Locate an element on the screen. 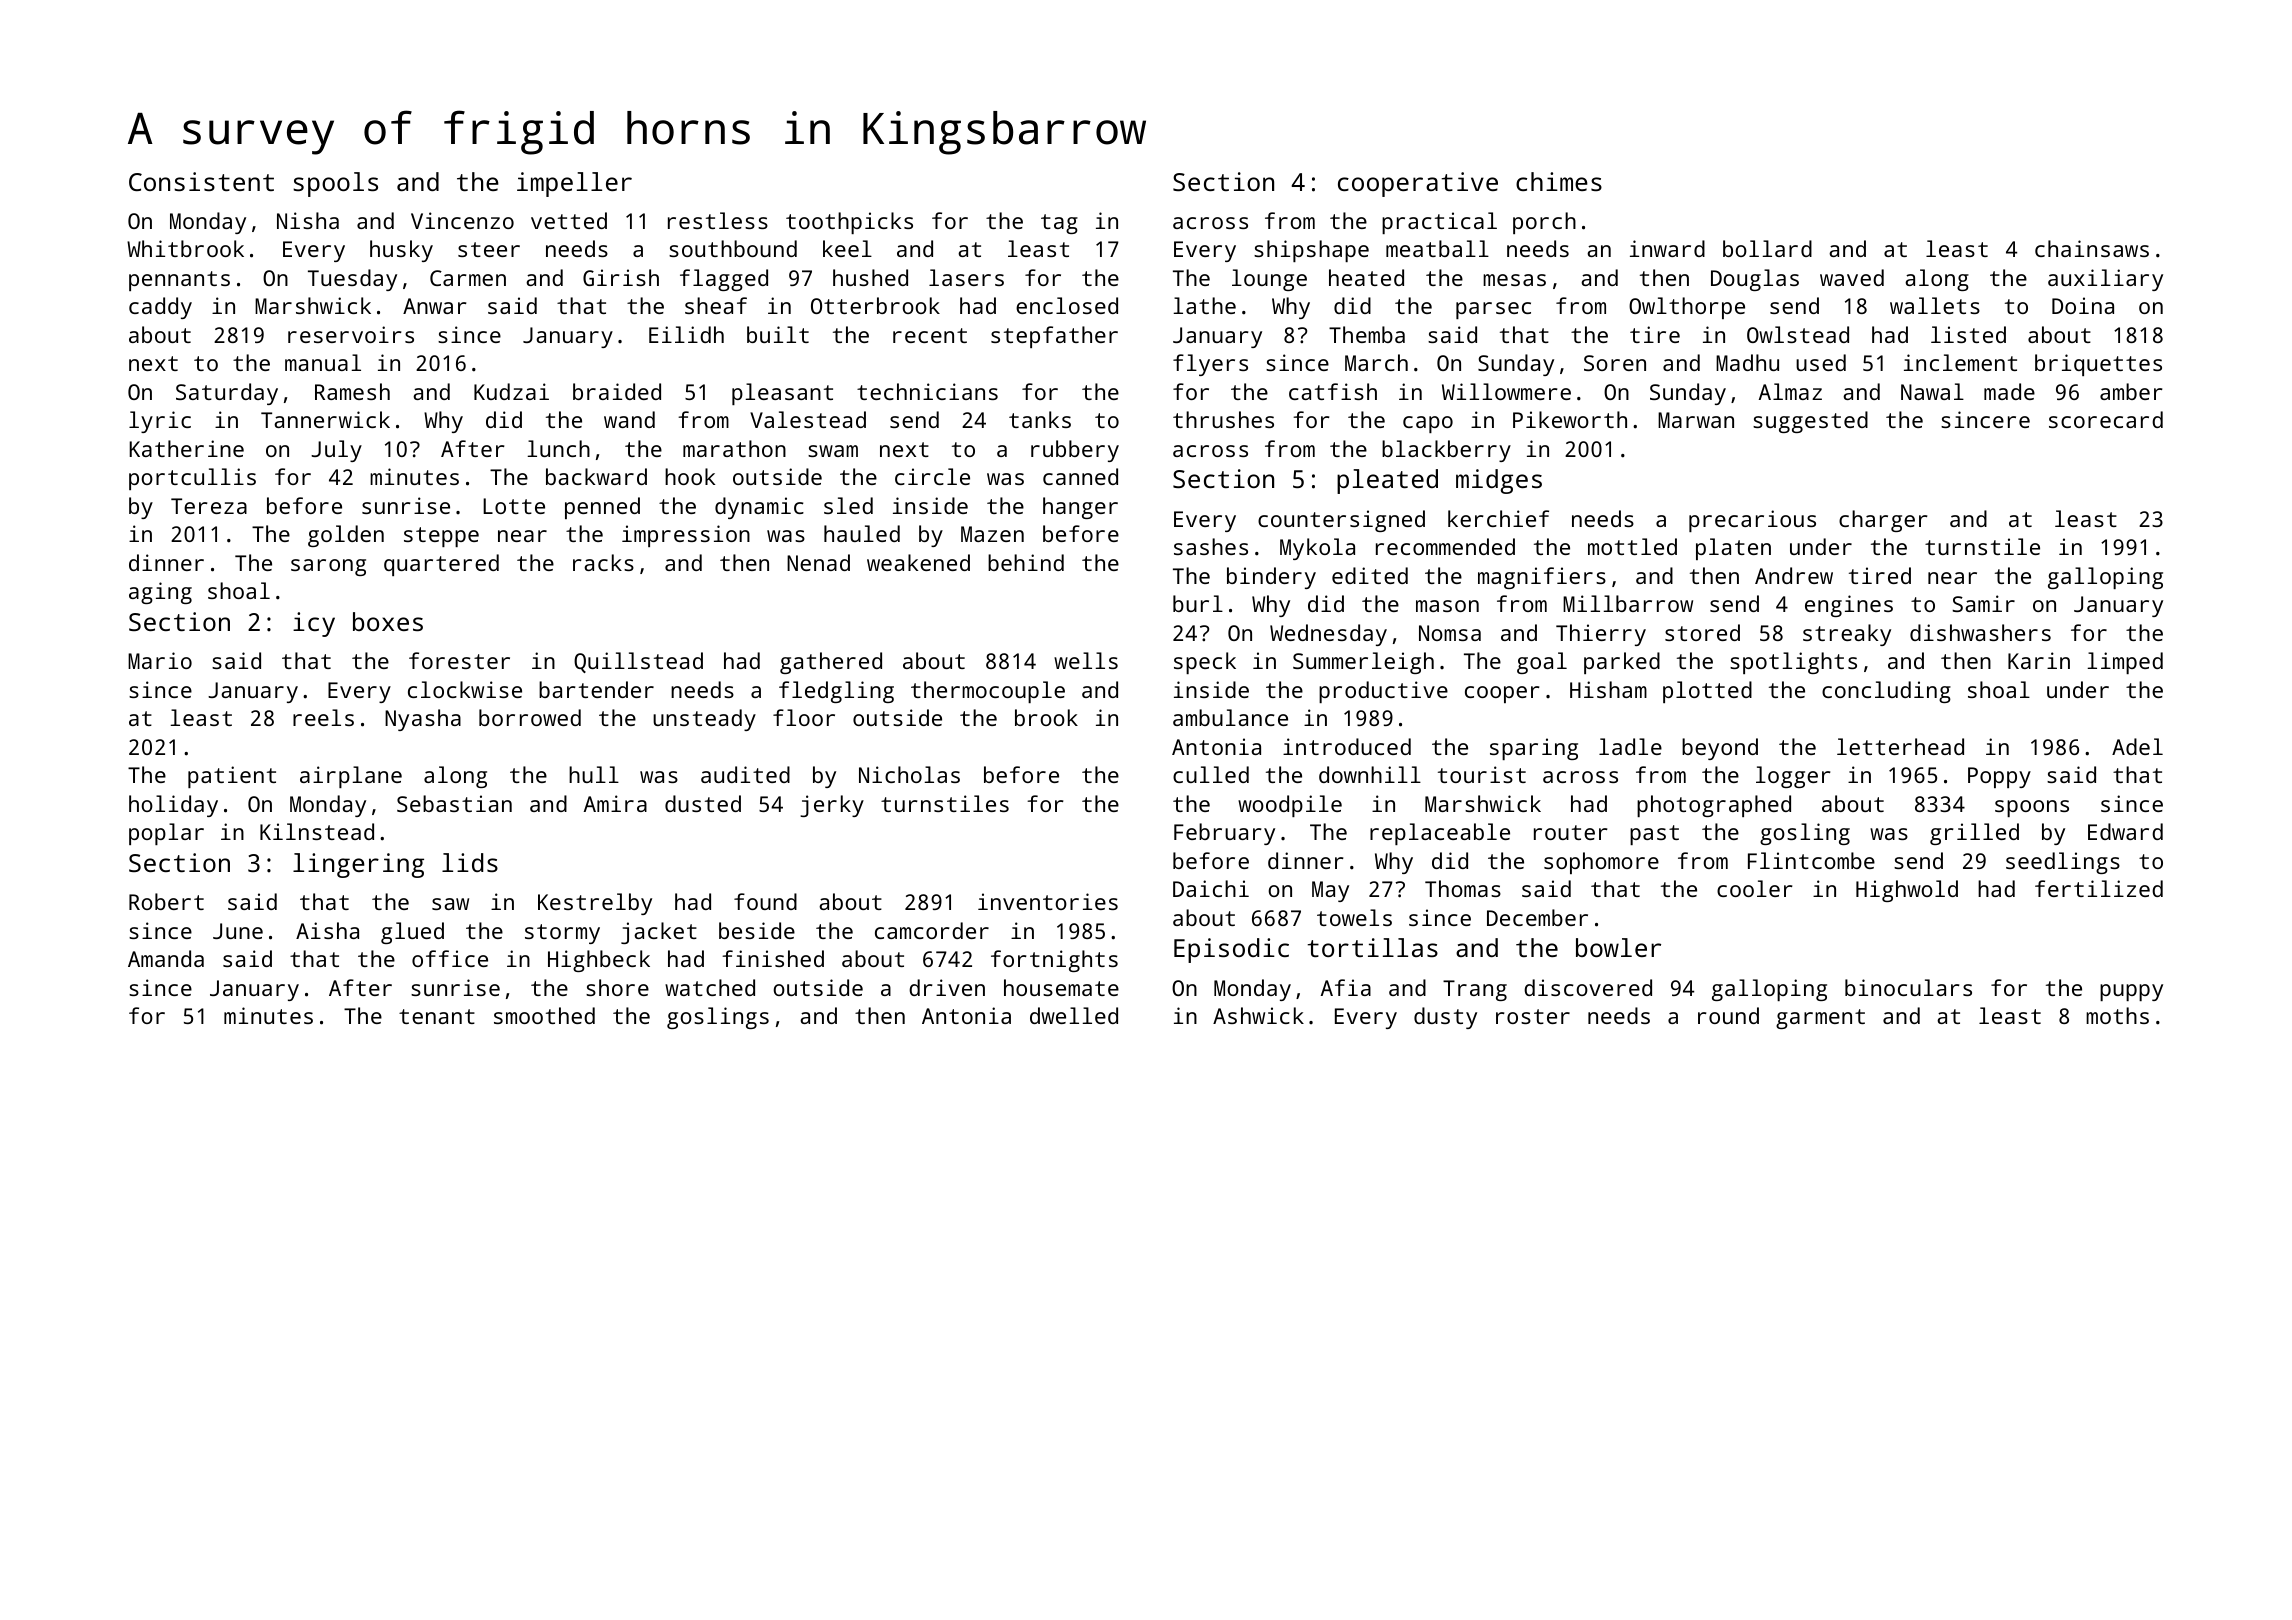 The width and height of the screenshot is (2292, 1620). dwelled is located at coordinates (1074, 1015).
